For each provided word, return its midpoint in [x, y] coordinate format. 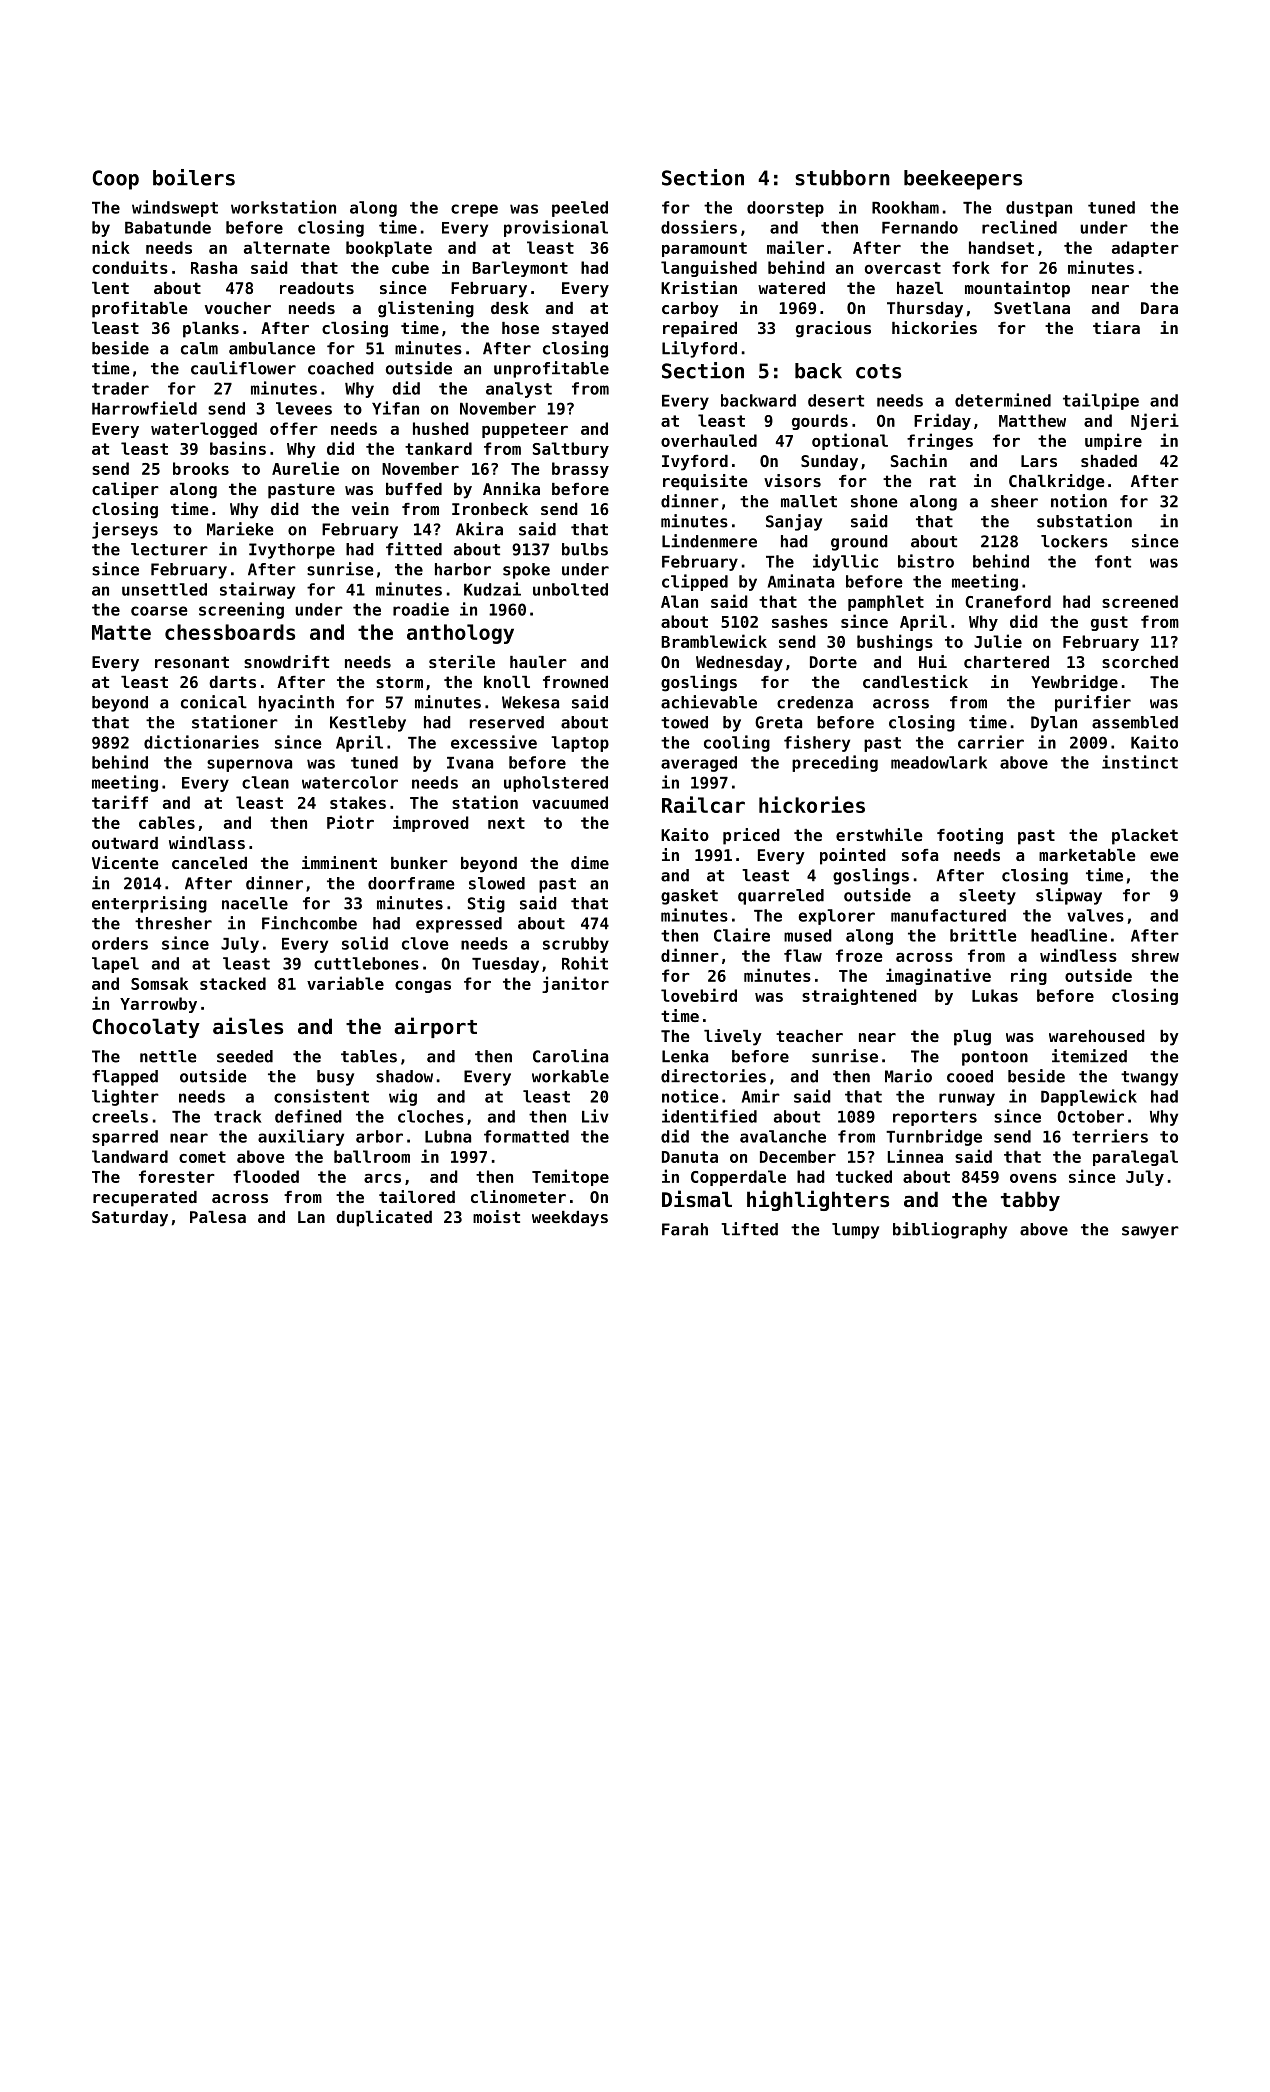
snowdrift [286, 661]
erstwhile [879, 834]
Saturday [130, 1219]
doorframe [411, 883]
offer [294, 428]
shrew [1155, 955]
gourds [820, 422]
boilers [194, 177]
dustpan [1039, 209]
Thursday [925, 310]
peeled [580, 209]
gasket [689, 897]
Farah [685, 1229]
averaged [699, 764]
